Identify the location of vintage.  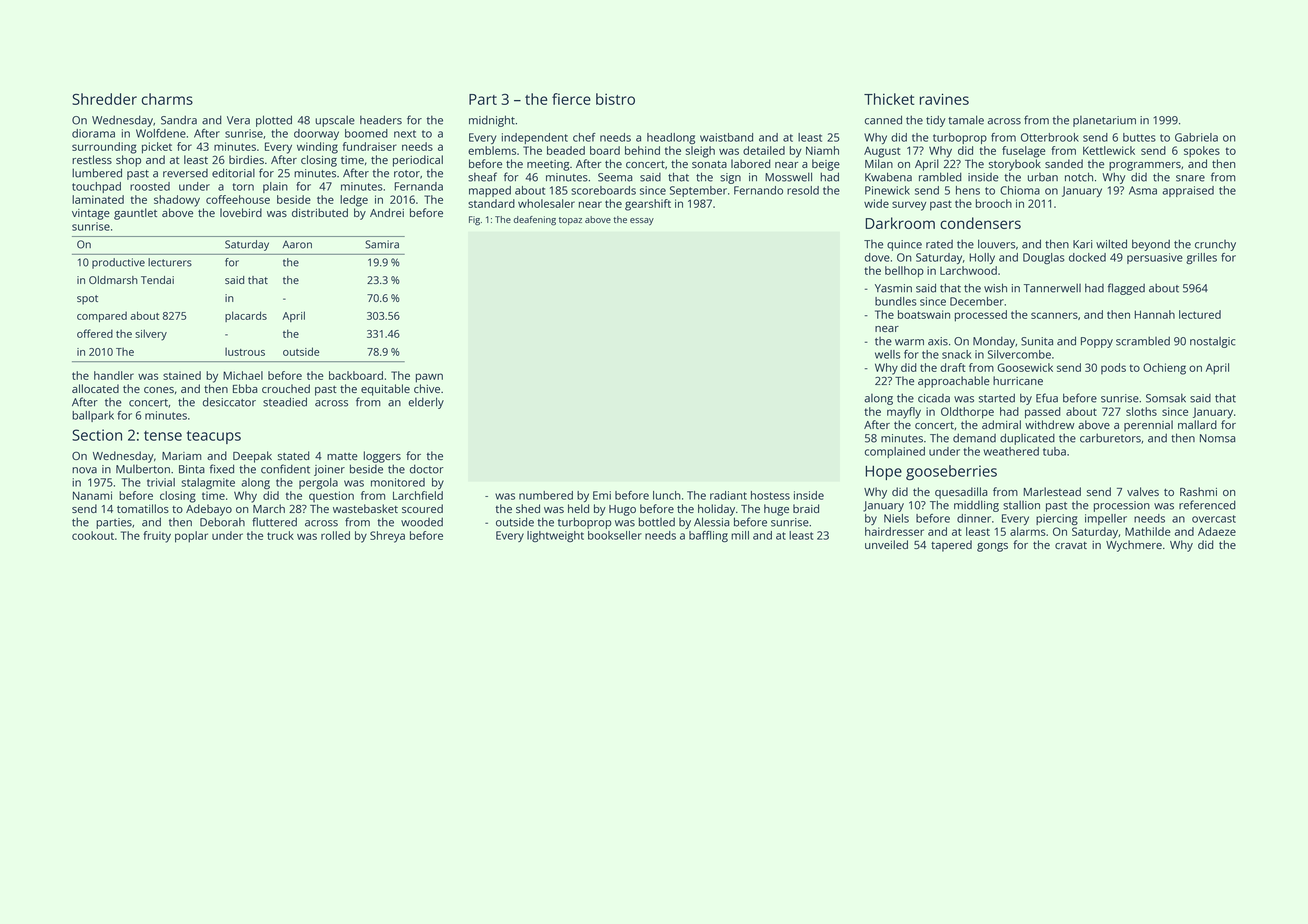
(91, 214).
